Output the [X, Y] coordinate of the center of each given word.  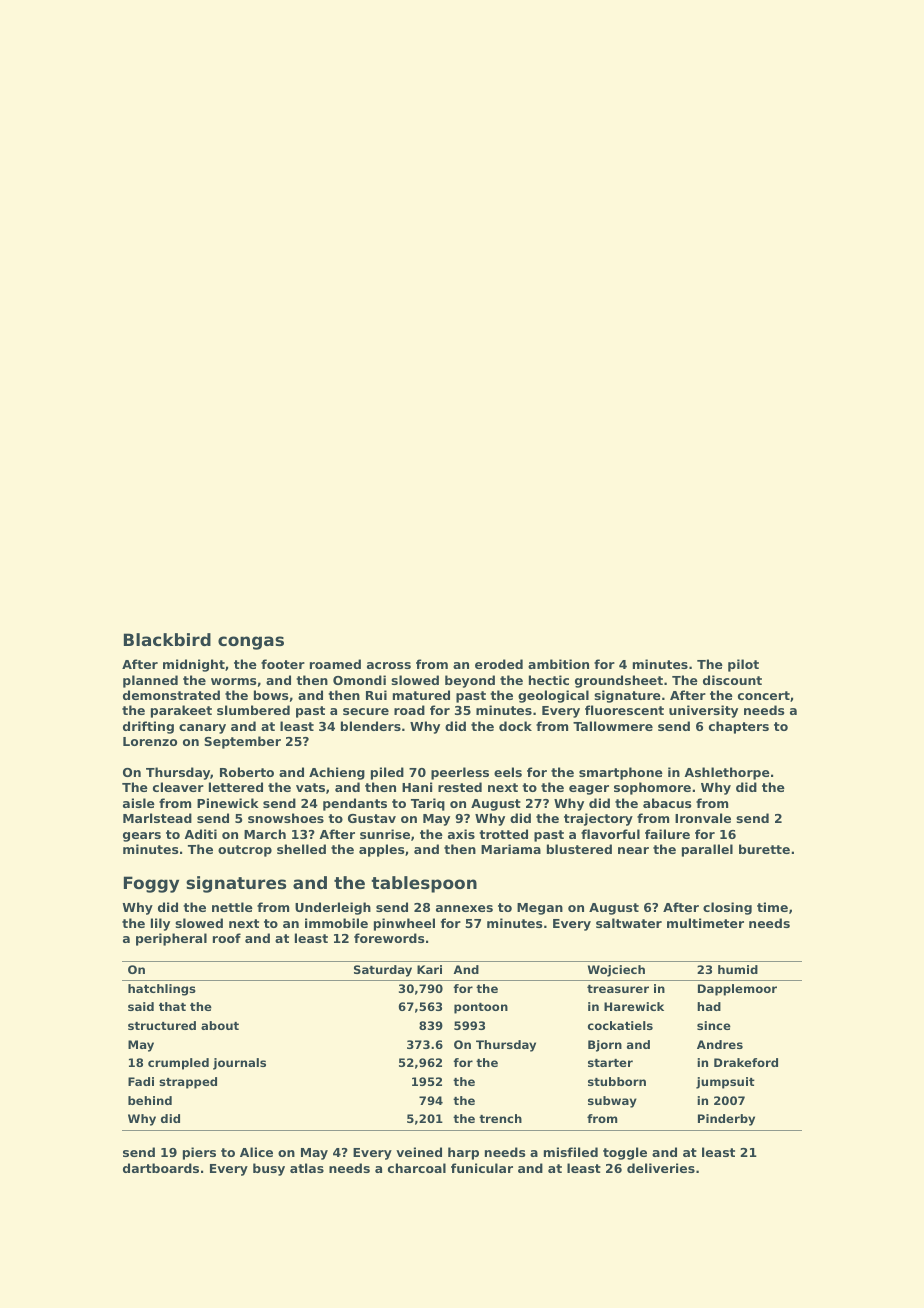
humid [738, 969]
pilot [743, 665]
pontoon [481, 1008]
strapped [188, 1083]
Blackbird [167, 639]
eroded [499, 664]
